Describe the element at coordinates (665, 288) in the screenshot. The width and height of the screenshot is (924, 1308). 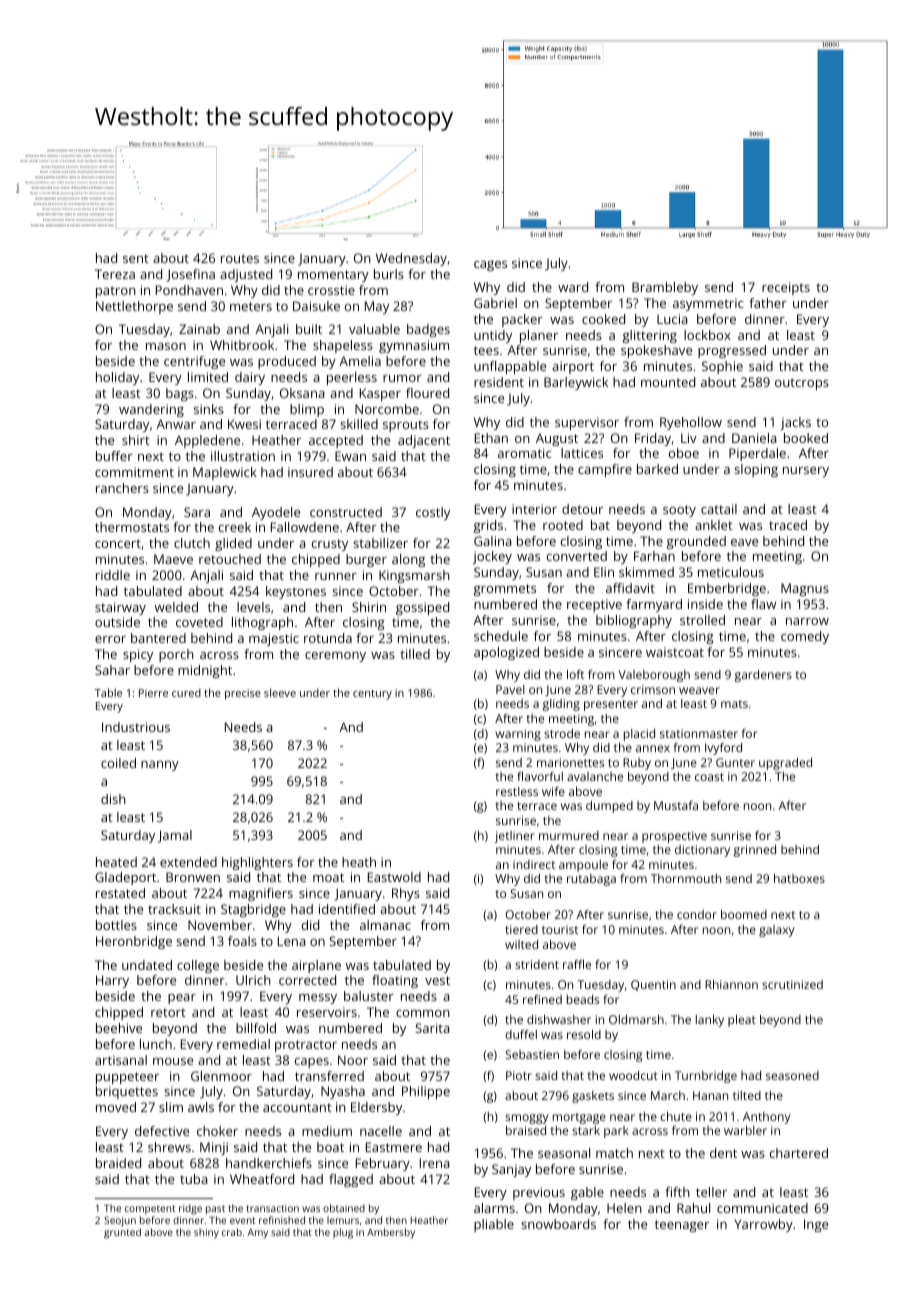
I see `Brambleby` at that location.
